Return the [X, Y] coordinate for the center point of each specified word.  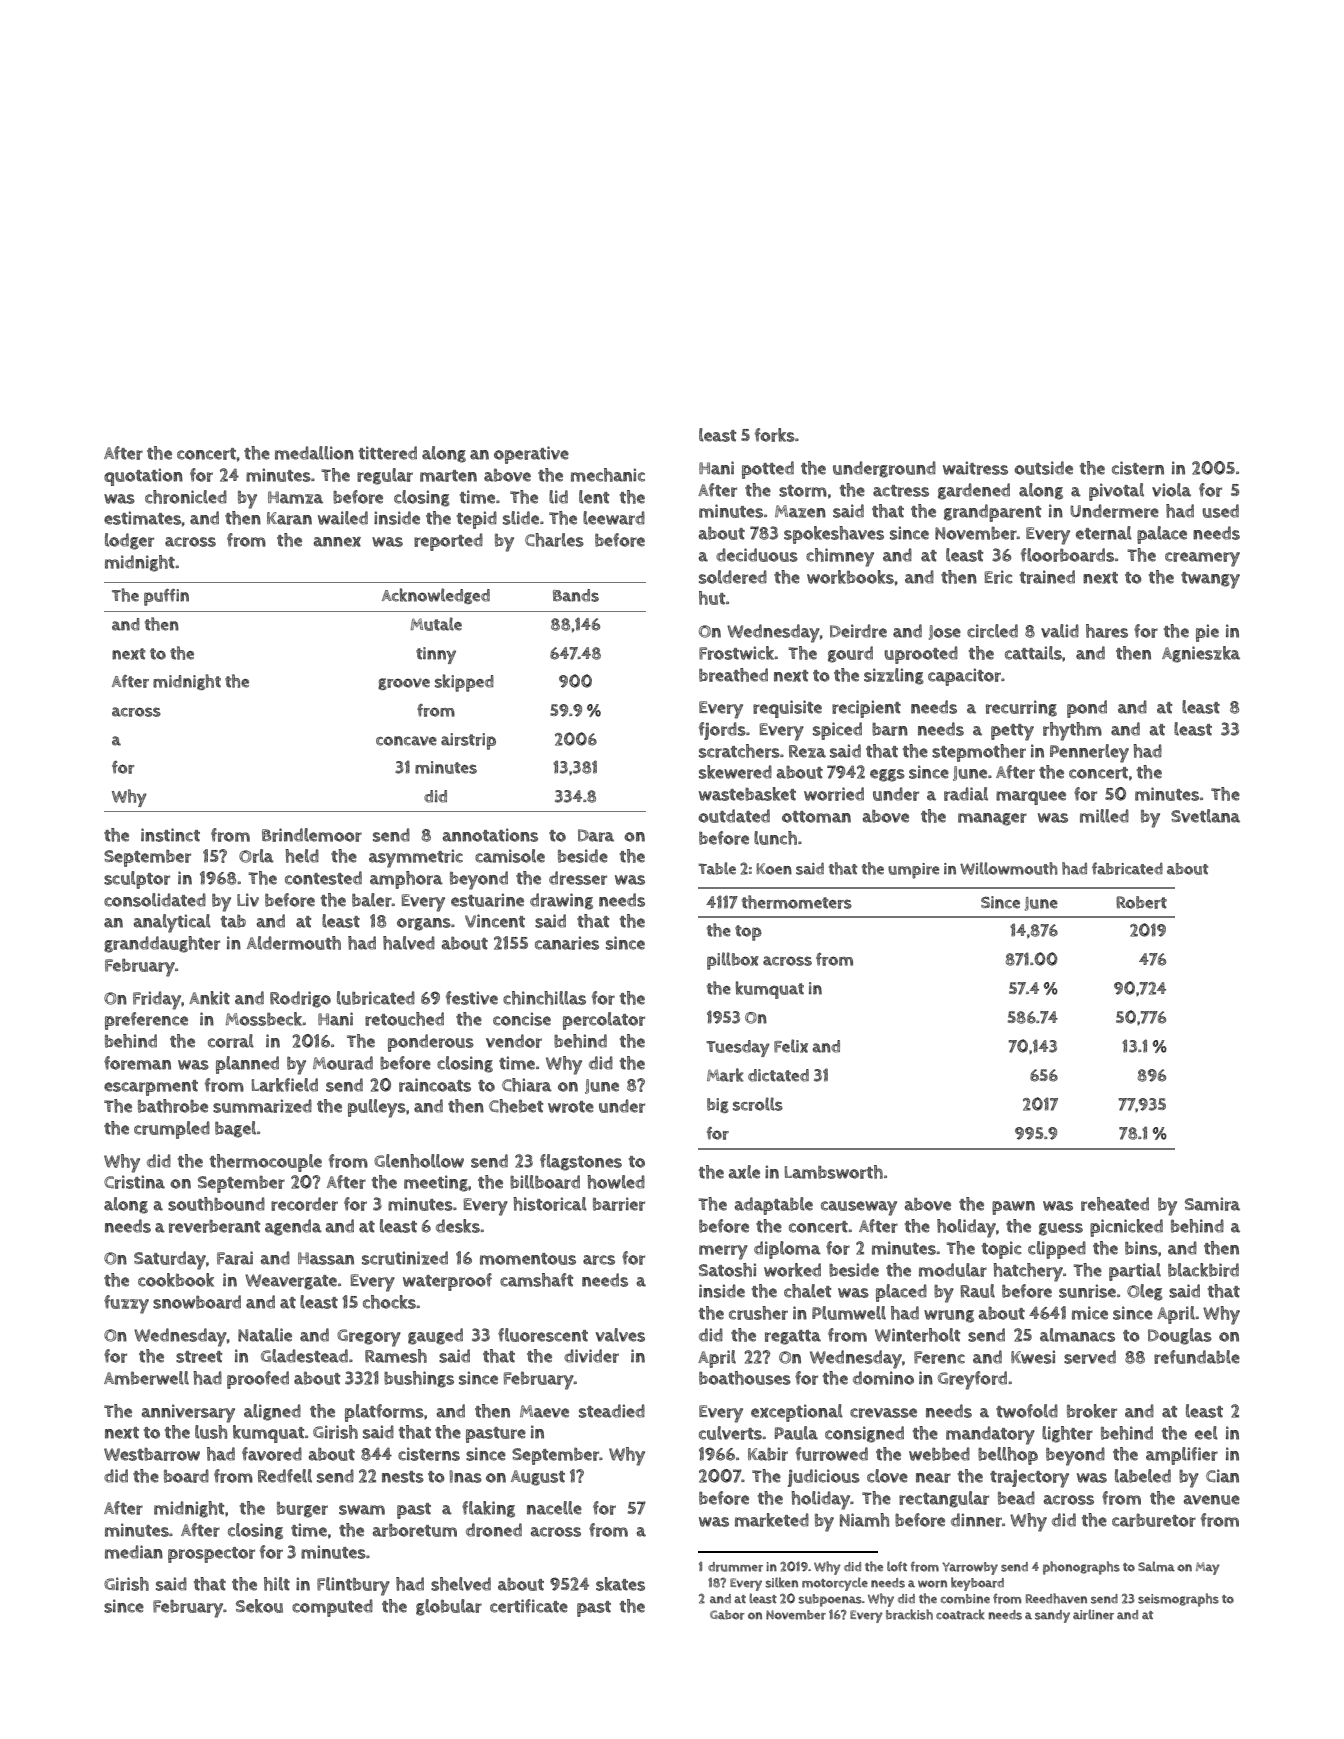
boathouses [745, 1378]
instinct [170, 835]
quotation [143, 477]
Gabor [727, 1615]
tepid [477, 520]
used [1220, 511]
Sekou [259, 1606]
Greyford [972, 1380]
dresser [578, 878]
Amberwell [146, 1378]
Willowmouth [1009, 868]
